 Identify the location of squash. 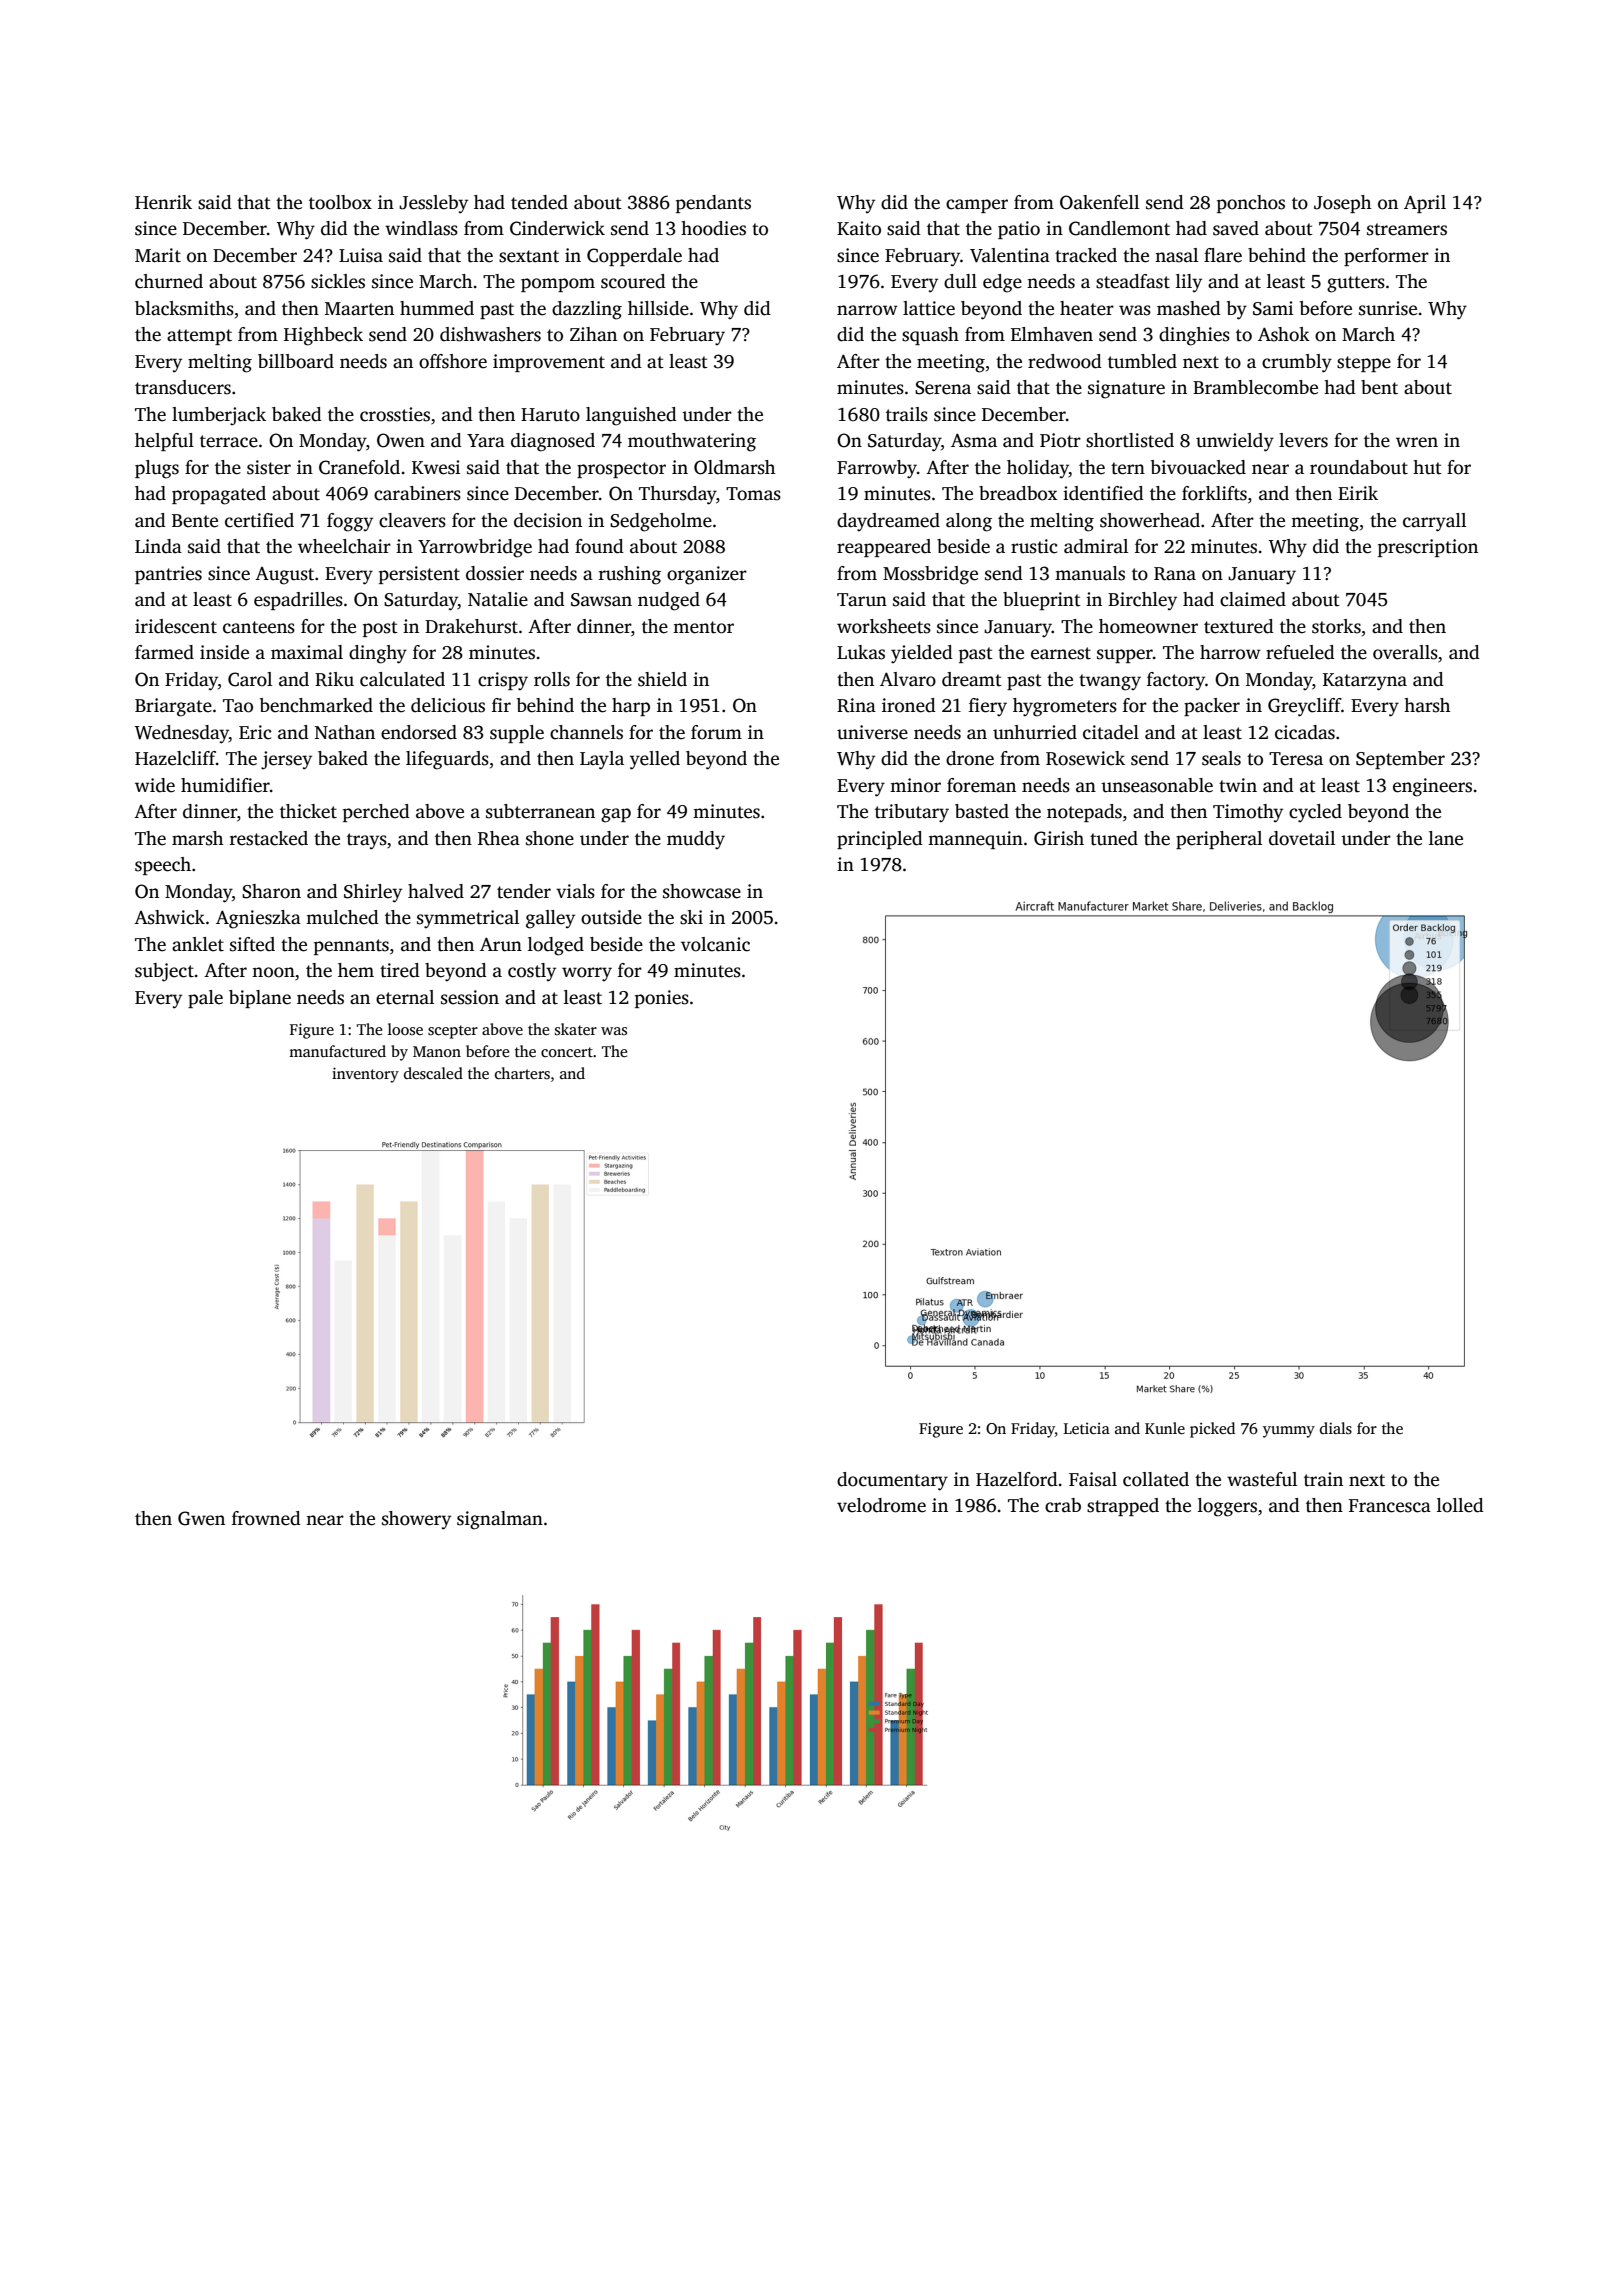
(930, 336).
